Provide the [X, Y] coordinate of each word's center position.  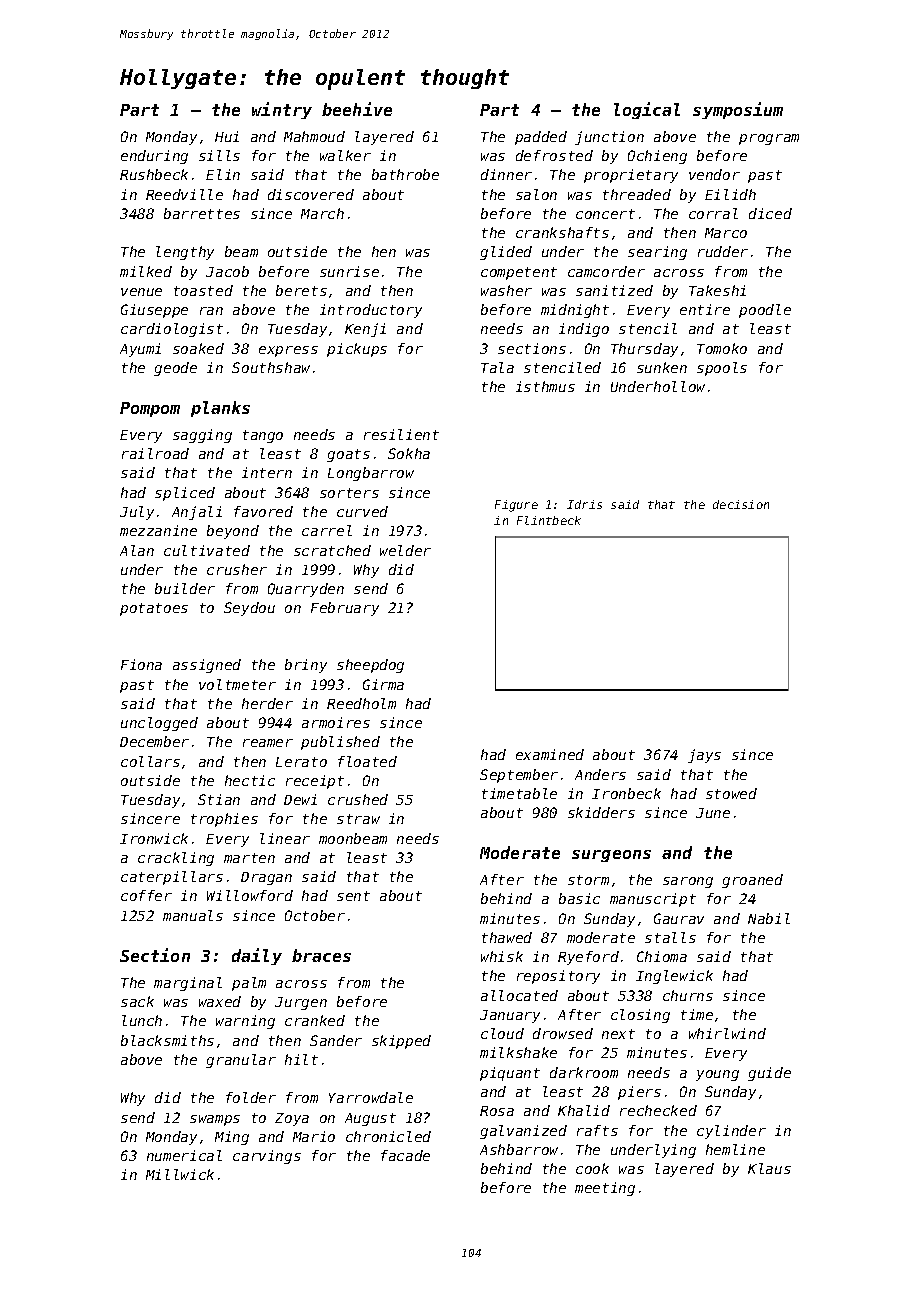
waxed [220, 1001]
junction [609, 138]
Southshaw [271, 367]
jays [704, 756]
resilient [401, 434]
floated [367, 761]
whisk [502, 956]
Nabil [769, 918]
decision [741, 504]
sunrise [349, 271]
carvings [267, 1157]
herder [267, 703]
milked [146, 271]
